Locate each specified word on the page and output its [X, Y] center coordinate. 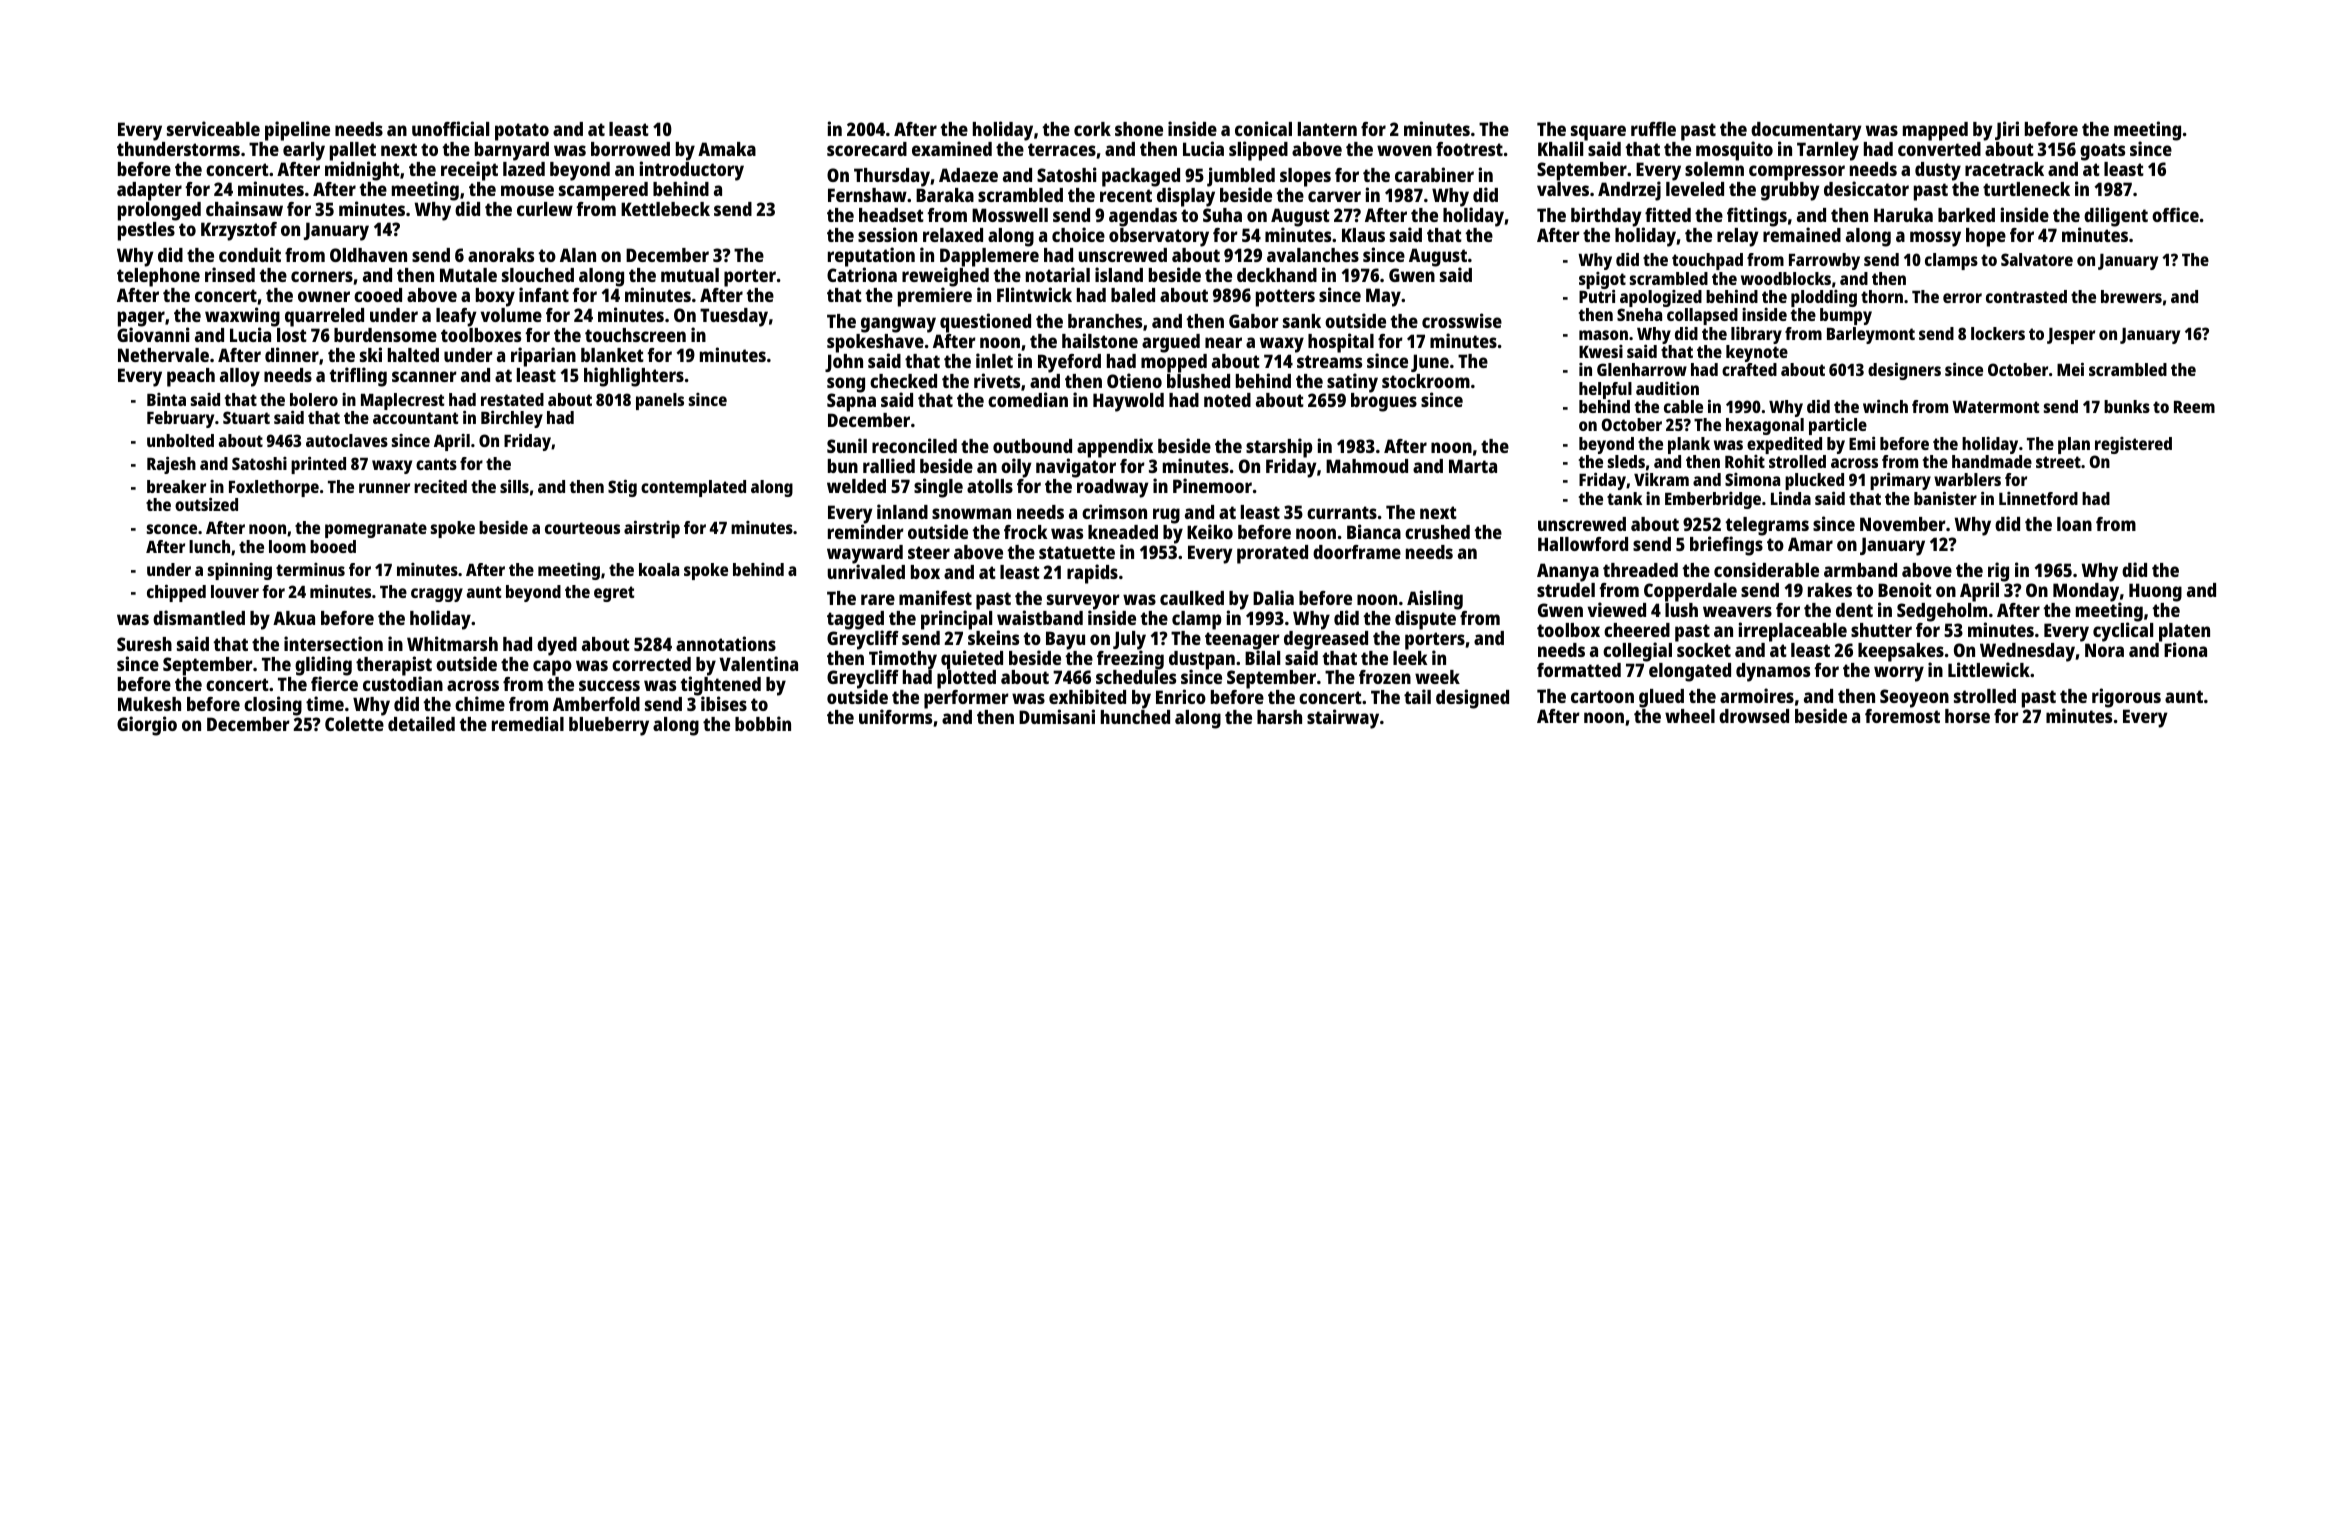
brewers [2131, 296]
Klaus [1363, 235]
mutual [690, 275]
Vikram [1661, 479]
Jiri [2007, 130]
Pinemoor [1212, 485]
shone [1139, 129]
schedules [1136, 677]
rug [1166, 516]
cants [436, 464]
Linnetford [2038, 498]
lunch [209, 546]
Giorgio [147, 726]
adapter [149, 191]
